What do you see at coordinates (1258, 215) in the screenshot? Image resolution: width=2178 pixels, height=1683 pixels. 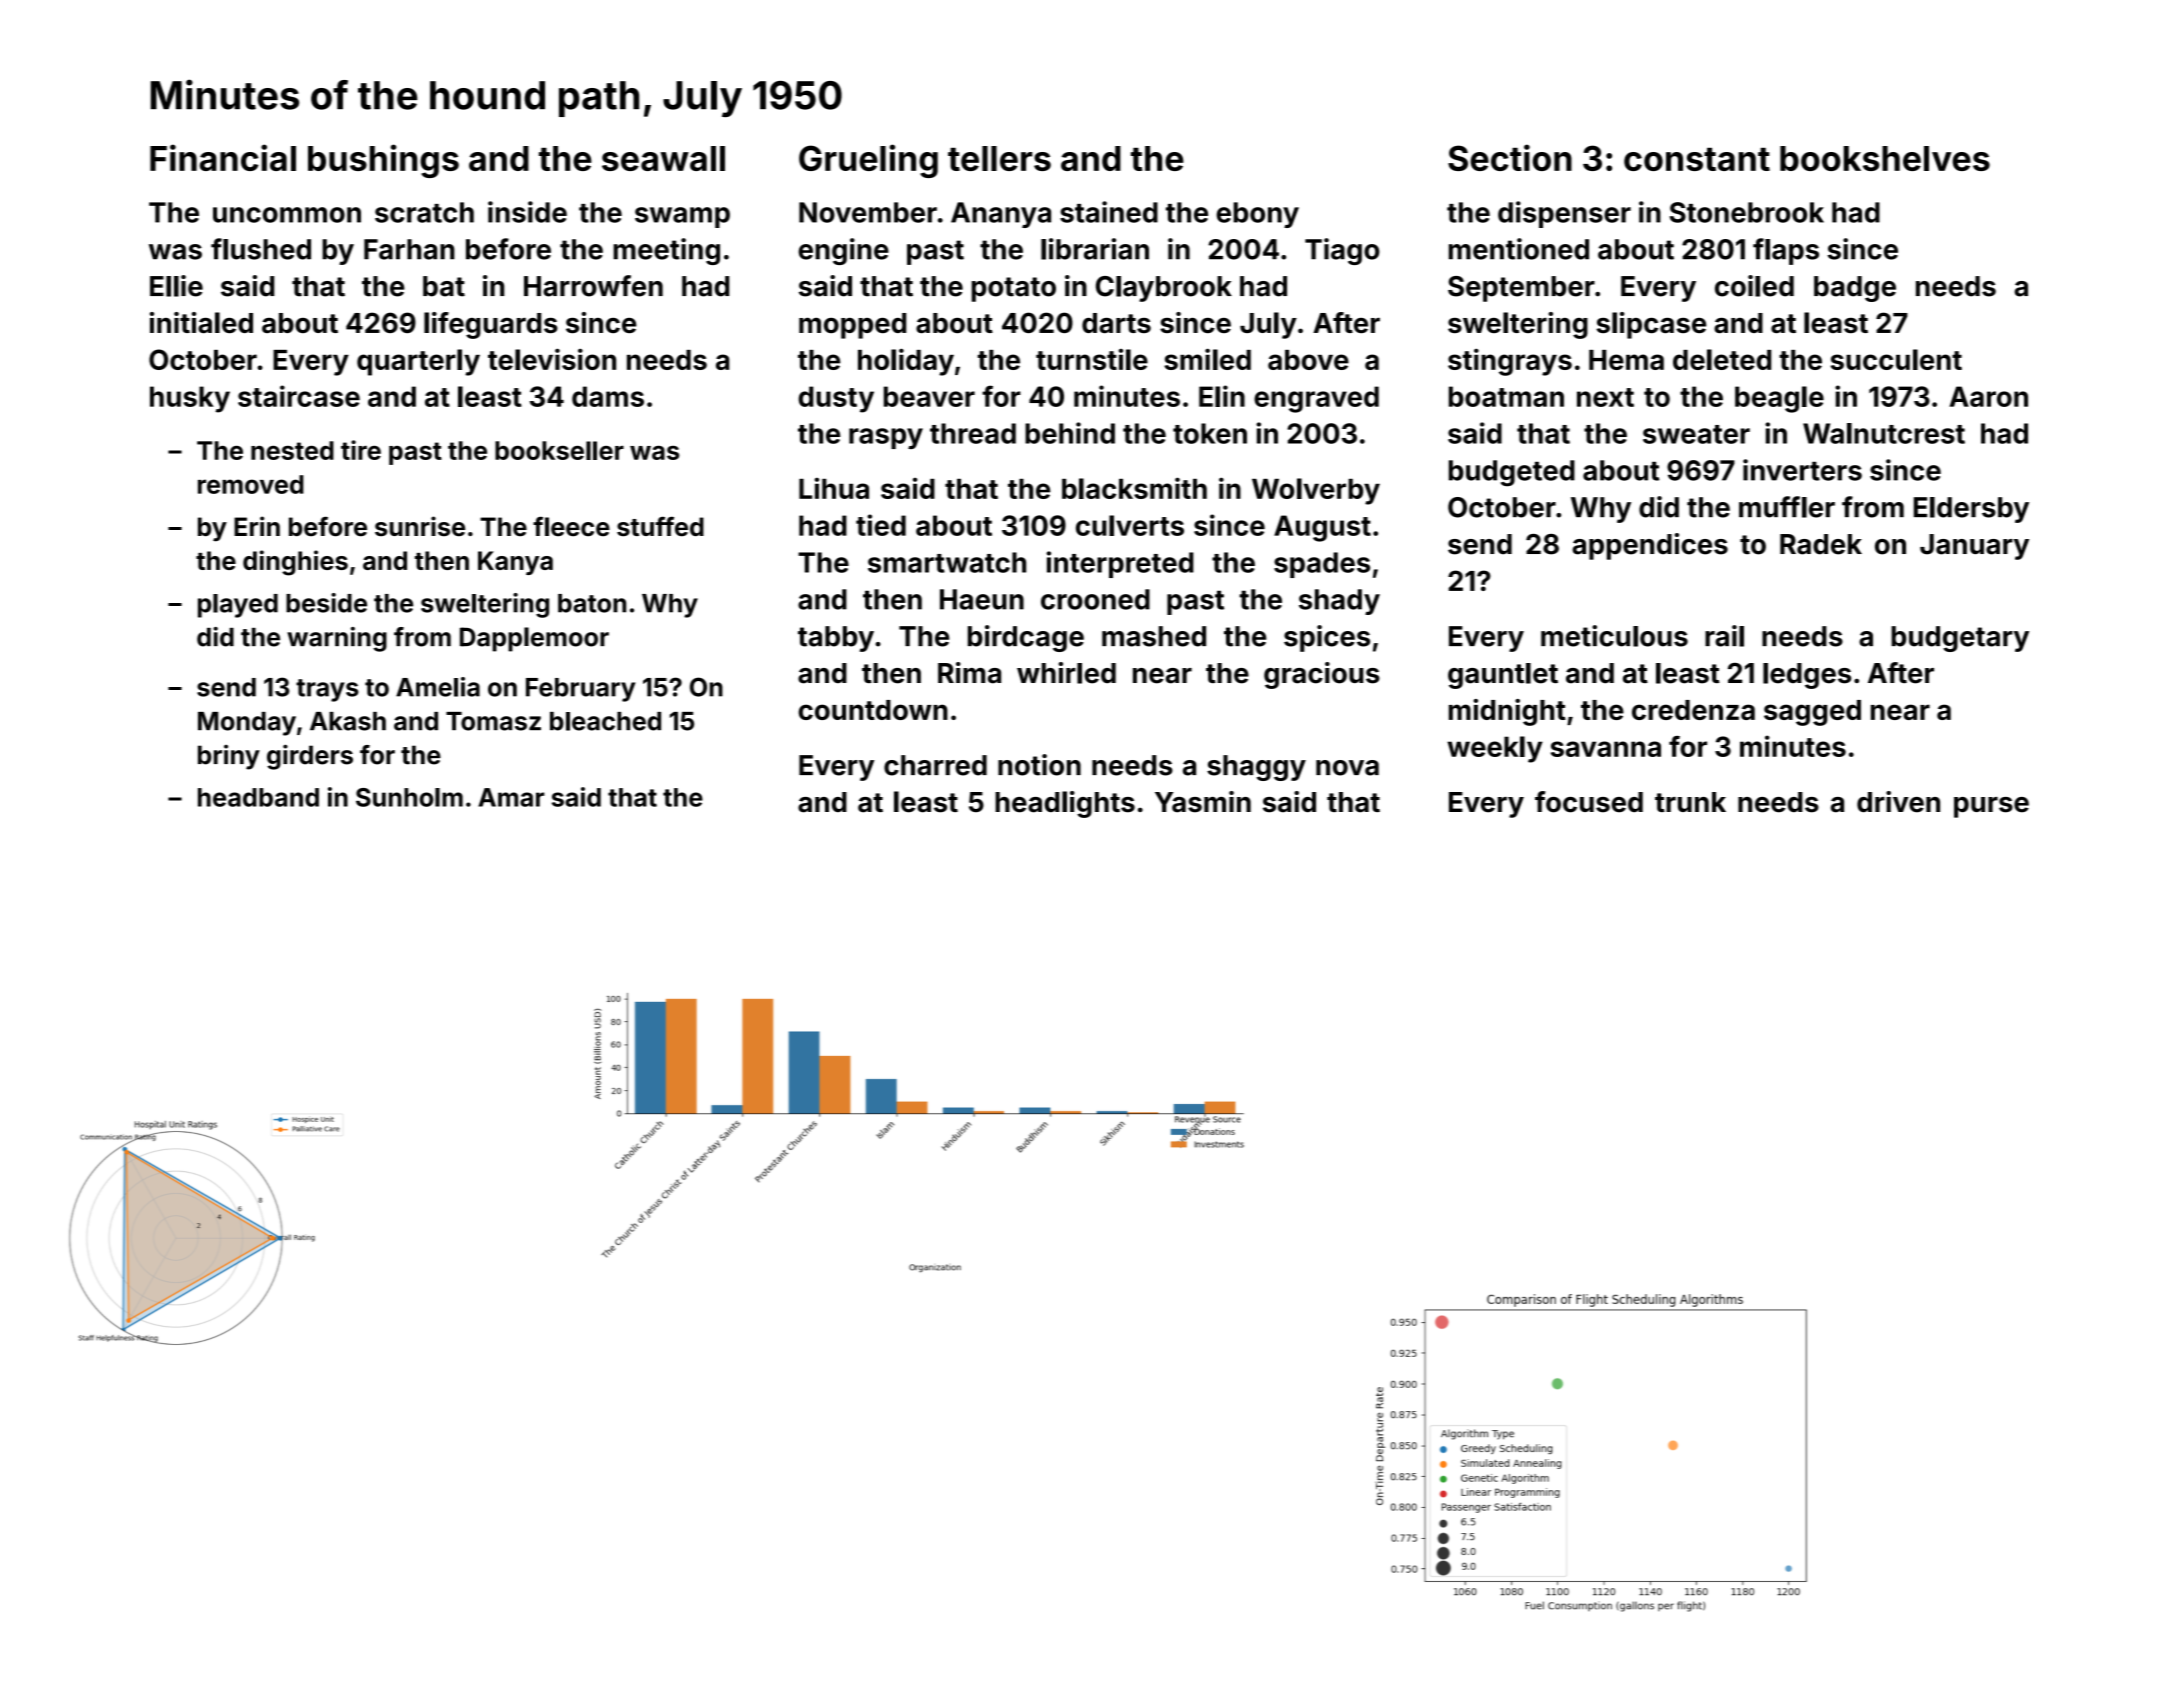 I see `ebony` at bounding box center [1258, 215].
